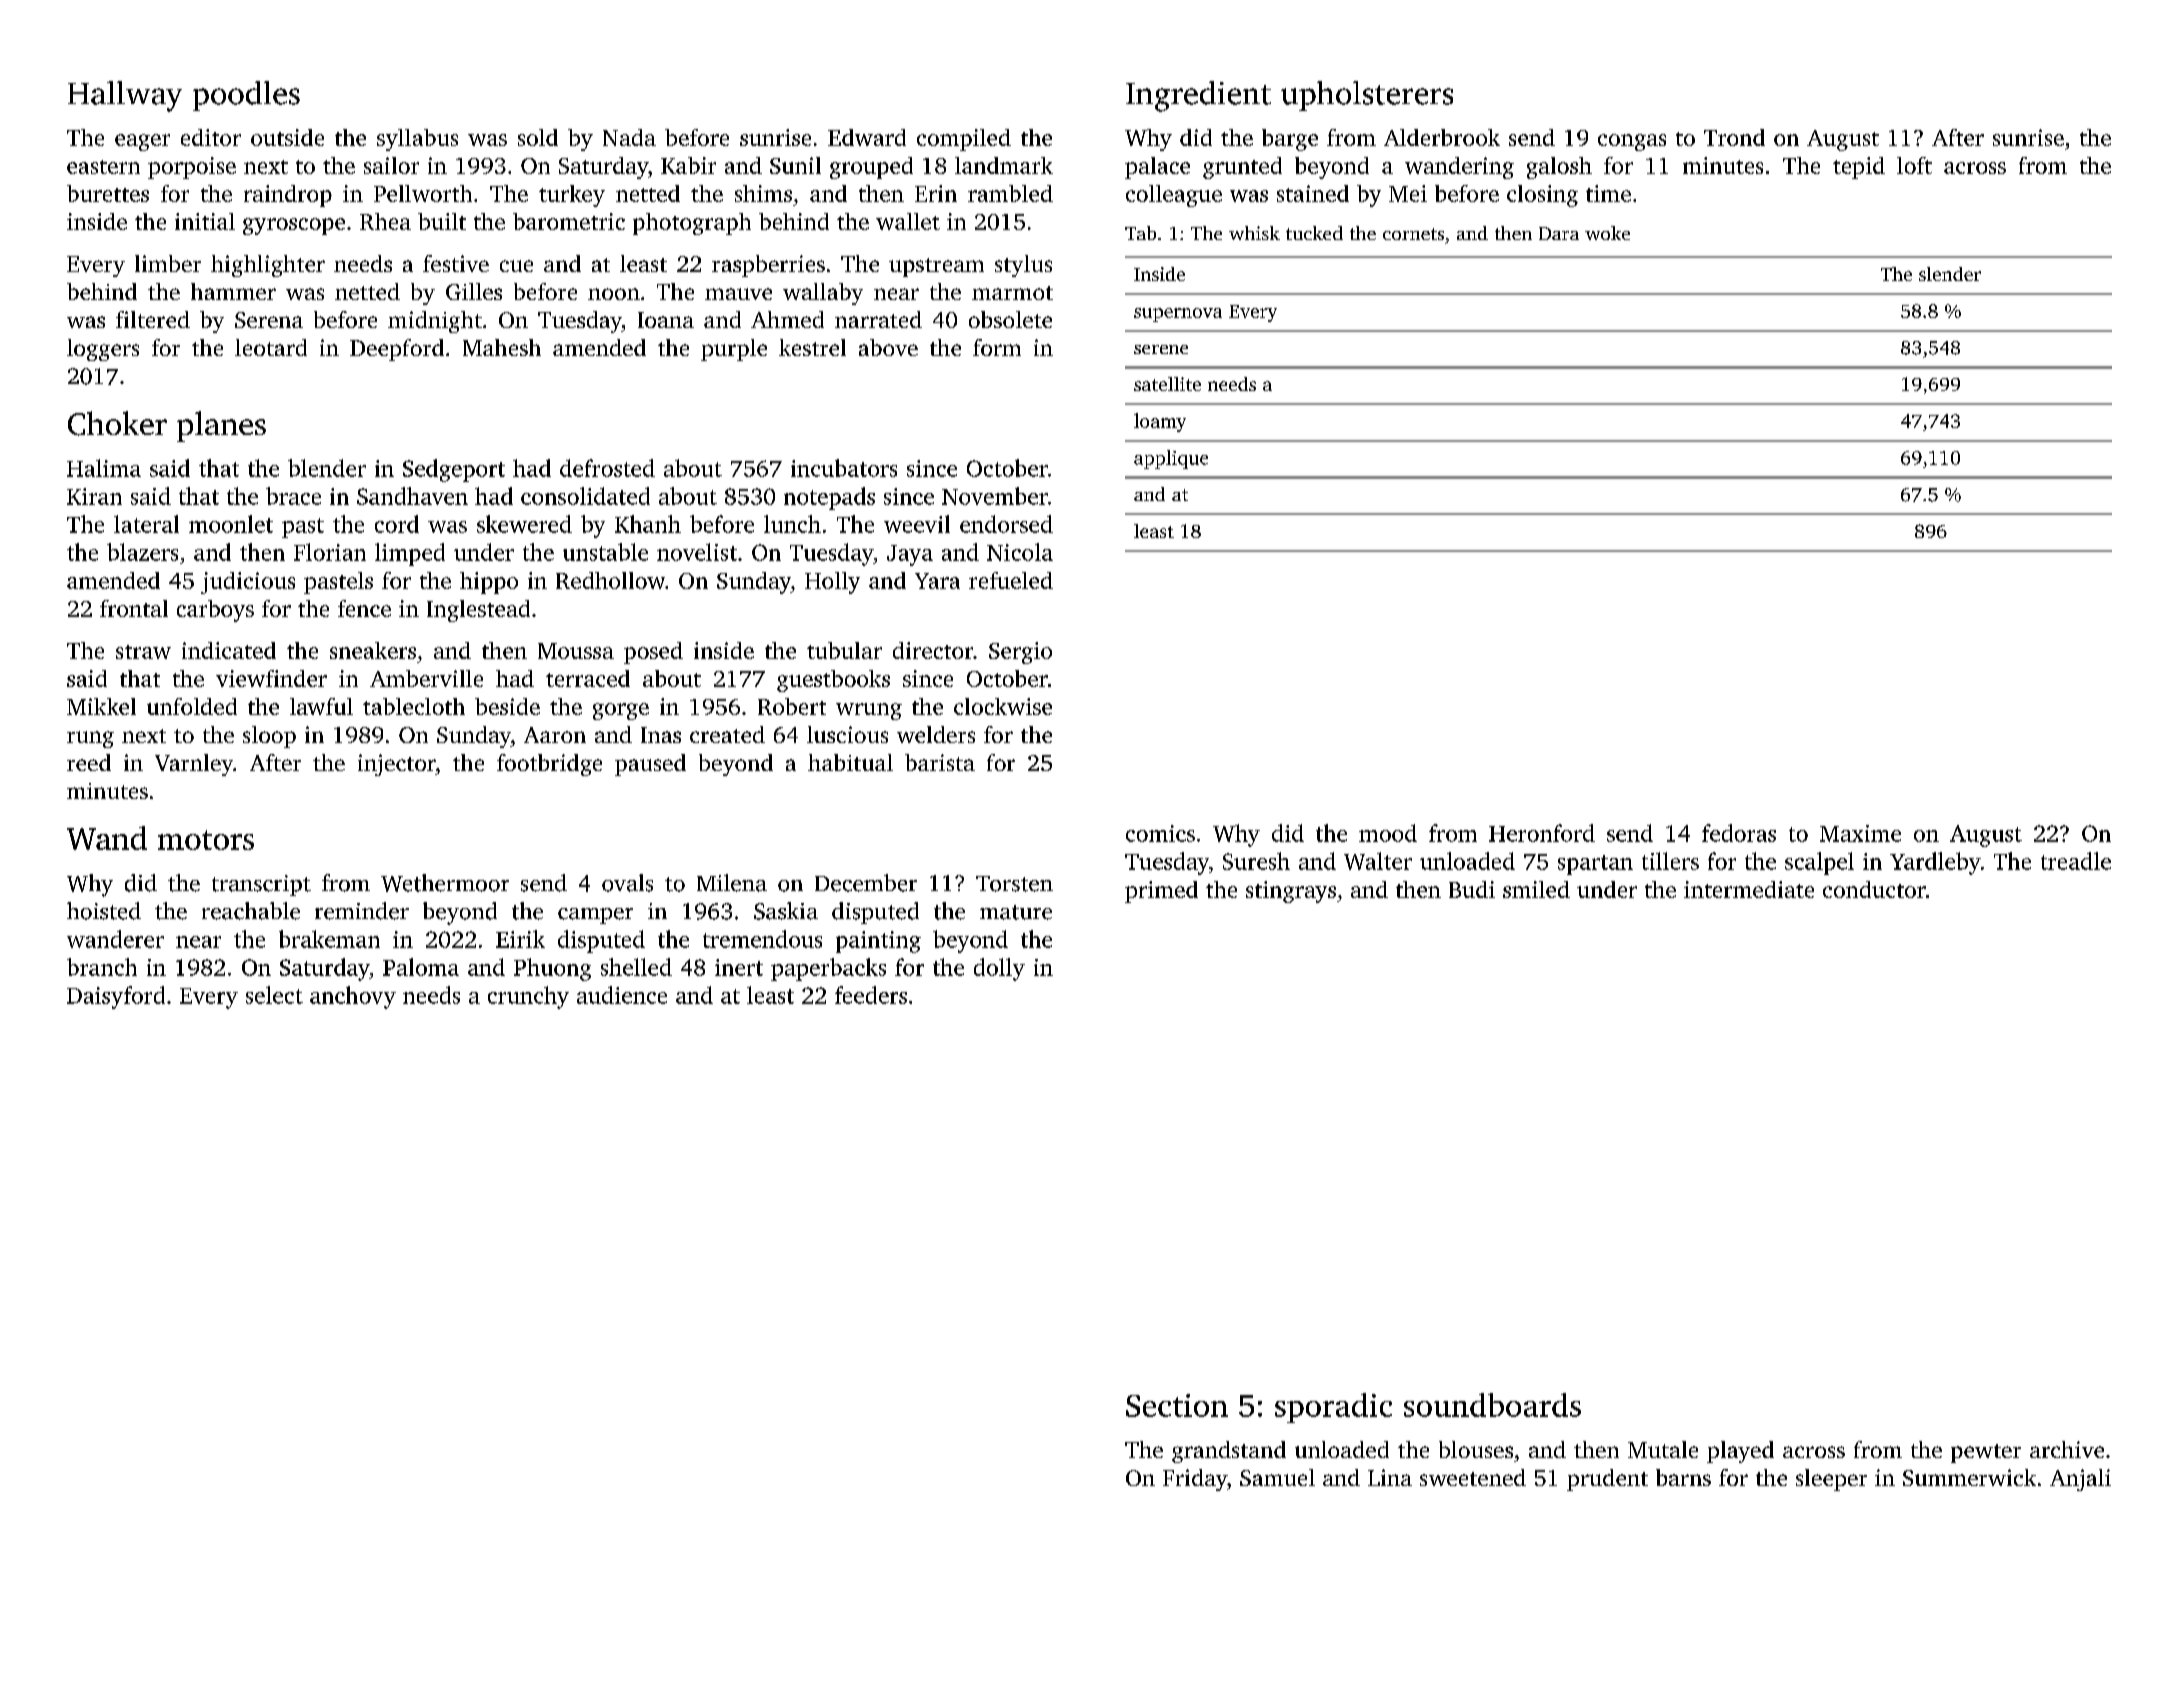 Image resolution: width=2178 pixels, height=1683 pixels. What do you see at coordinates (103, 350) in the screenshot?
I see `loggers` at bounding box center [103, 350].
